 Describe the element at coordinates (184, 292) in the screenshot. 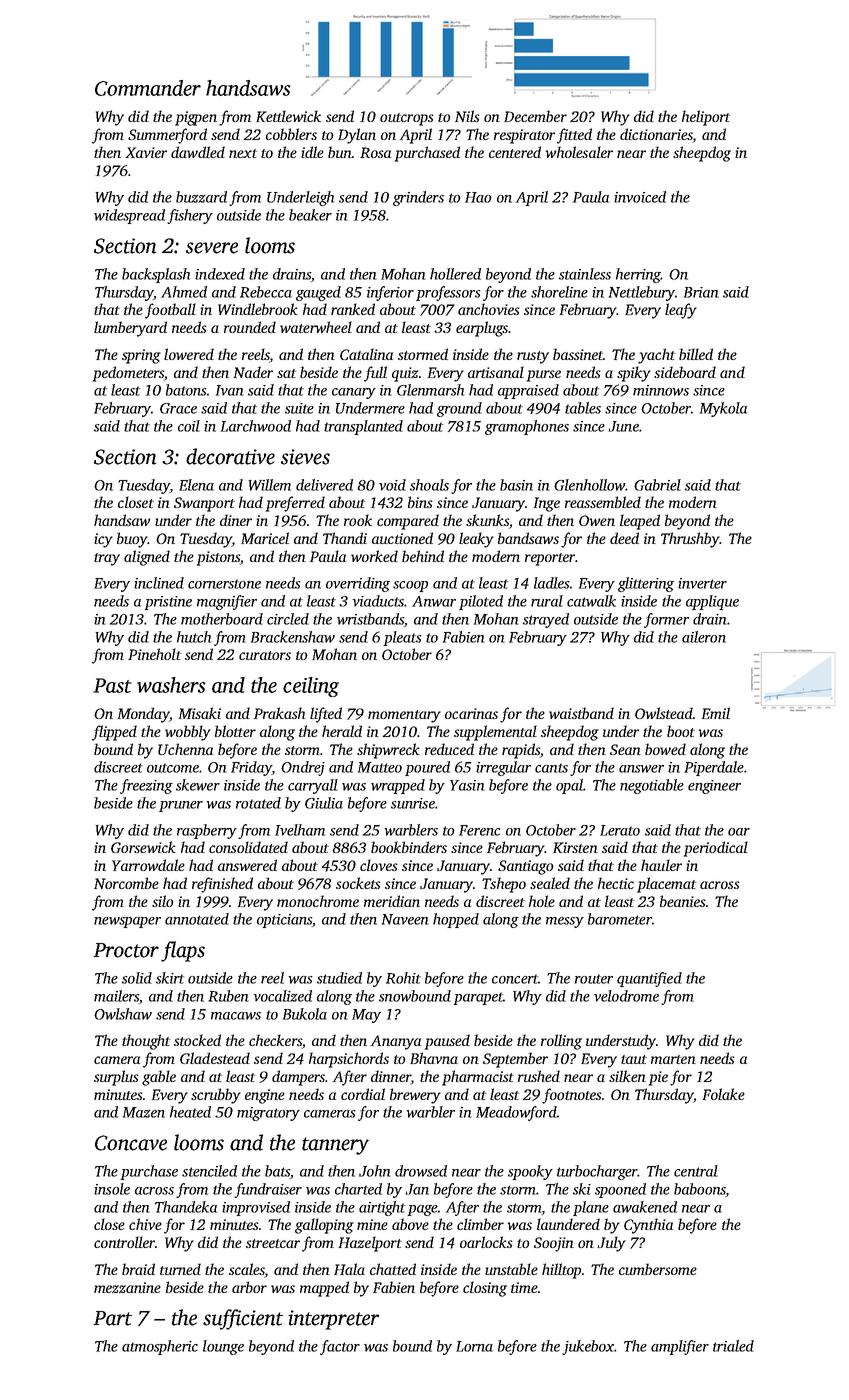

I see `Ahmed` at that location.
